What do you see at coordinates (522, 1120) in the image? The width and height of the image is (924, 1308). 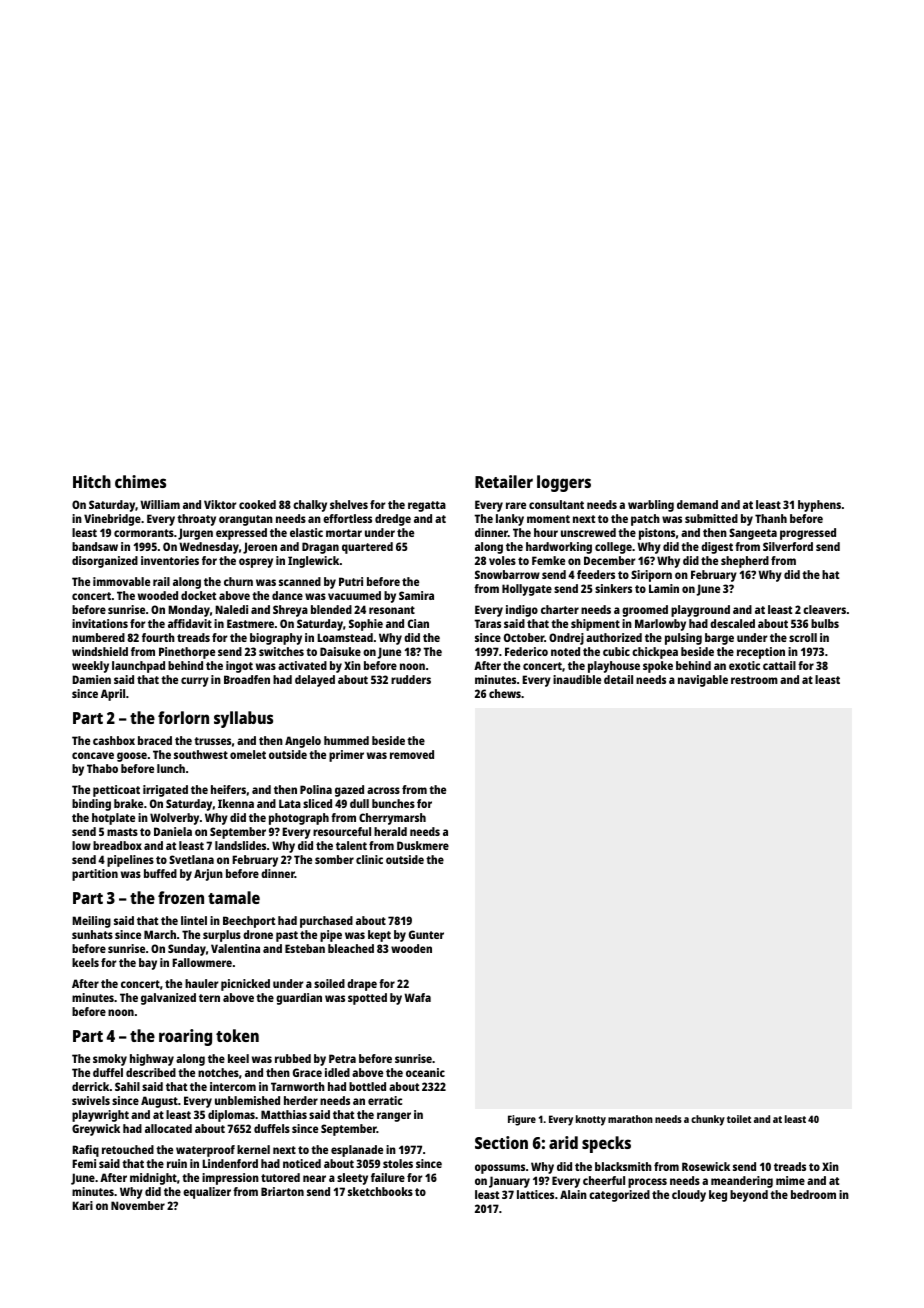 I see `Figure` at bounding box center [522, 1120].
